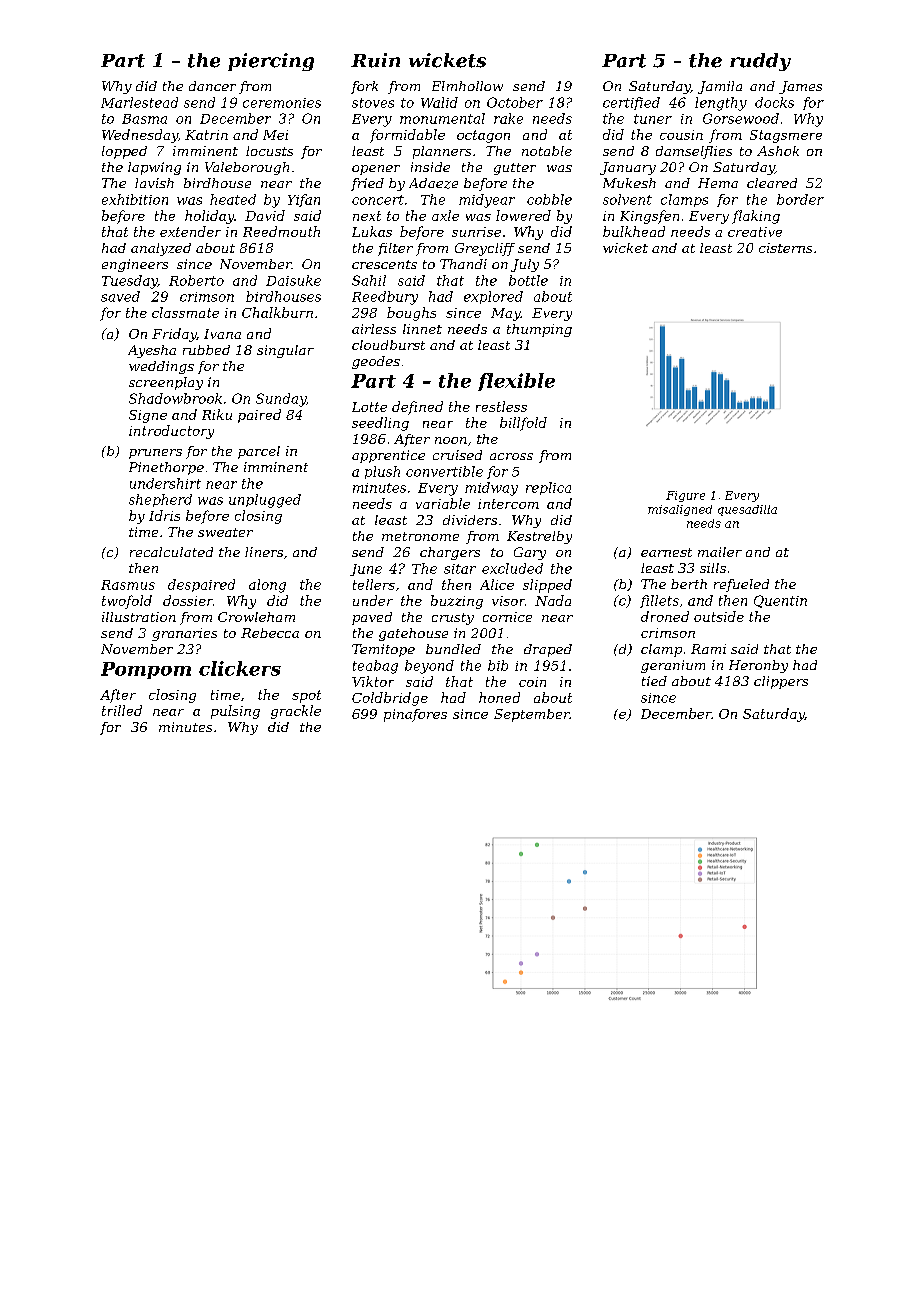 The width and height of the screenshot is (924, 1308). Describe the element at coordinates (209, 217) in the screenshot. I see `holiday` at that location.
